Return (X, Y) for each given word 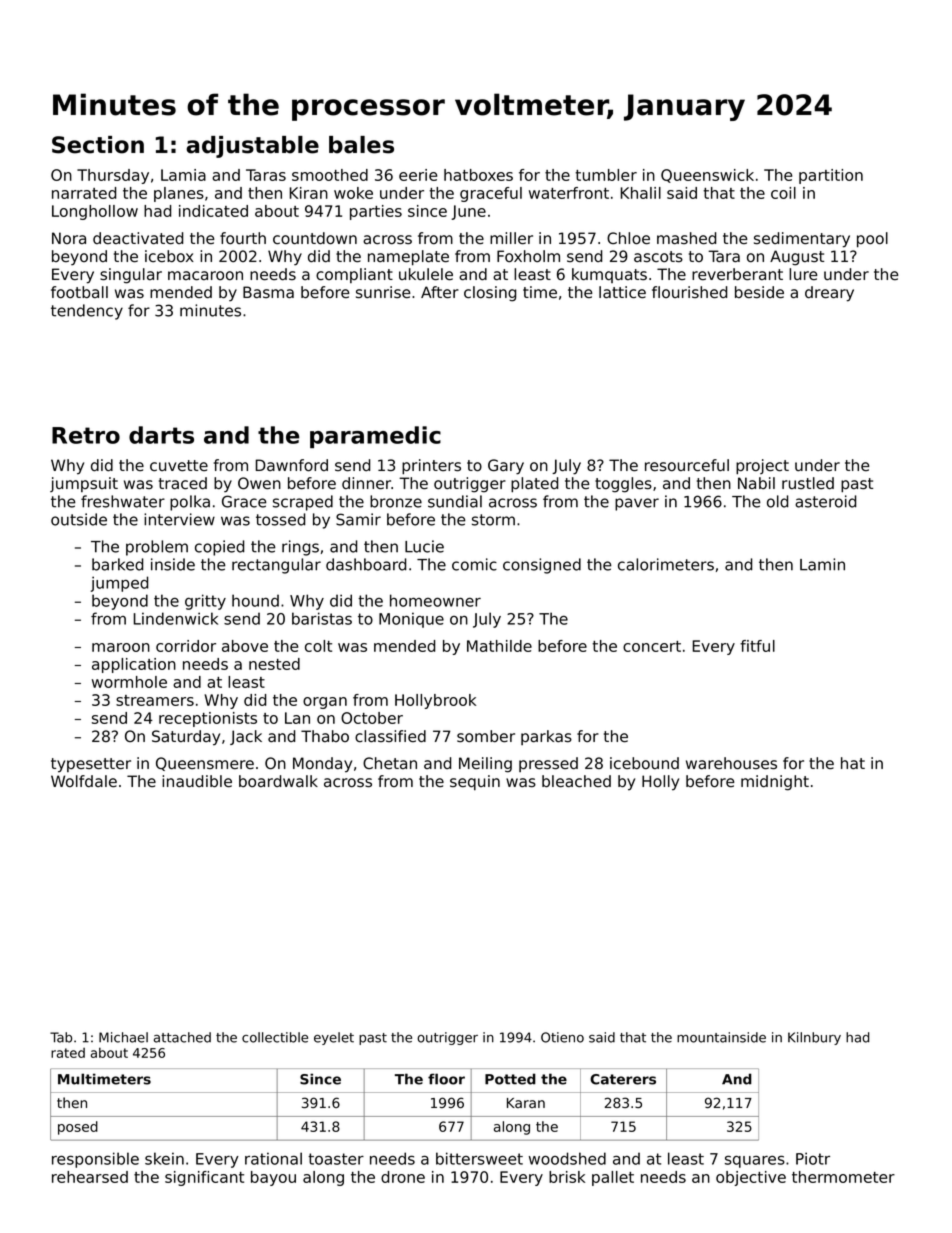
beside (759, 292)
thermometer (843, 1177)
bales (361, 145)
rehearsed (90, 1177)
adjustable (252, 147)
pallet (613, 1178)
